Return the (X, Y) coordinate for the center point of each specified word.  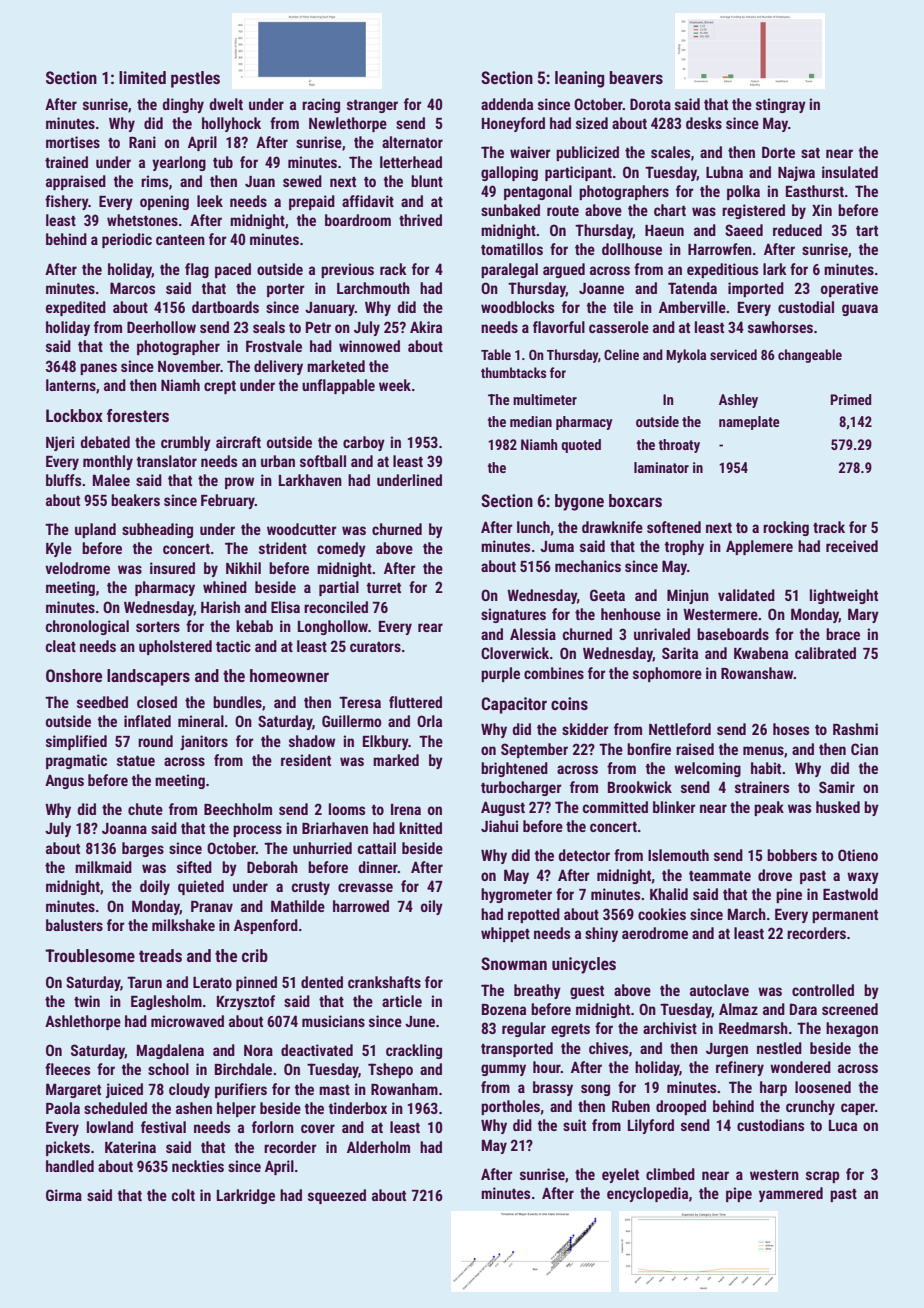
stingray (781, 105)
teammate (720, 876)
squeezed (337, 1196)
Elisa (285, 607)
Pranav (212, 906)
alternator (412, 142)
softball (323, 461)
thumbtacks (513, 372)
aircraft (238, 442)
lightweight (844, 596)
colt (183, 1195)
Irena (406, 809)
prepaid (312, 202)
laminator (661, 467)
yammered (791, 1194)
